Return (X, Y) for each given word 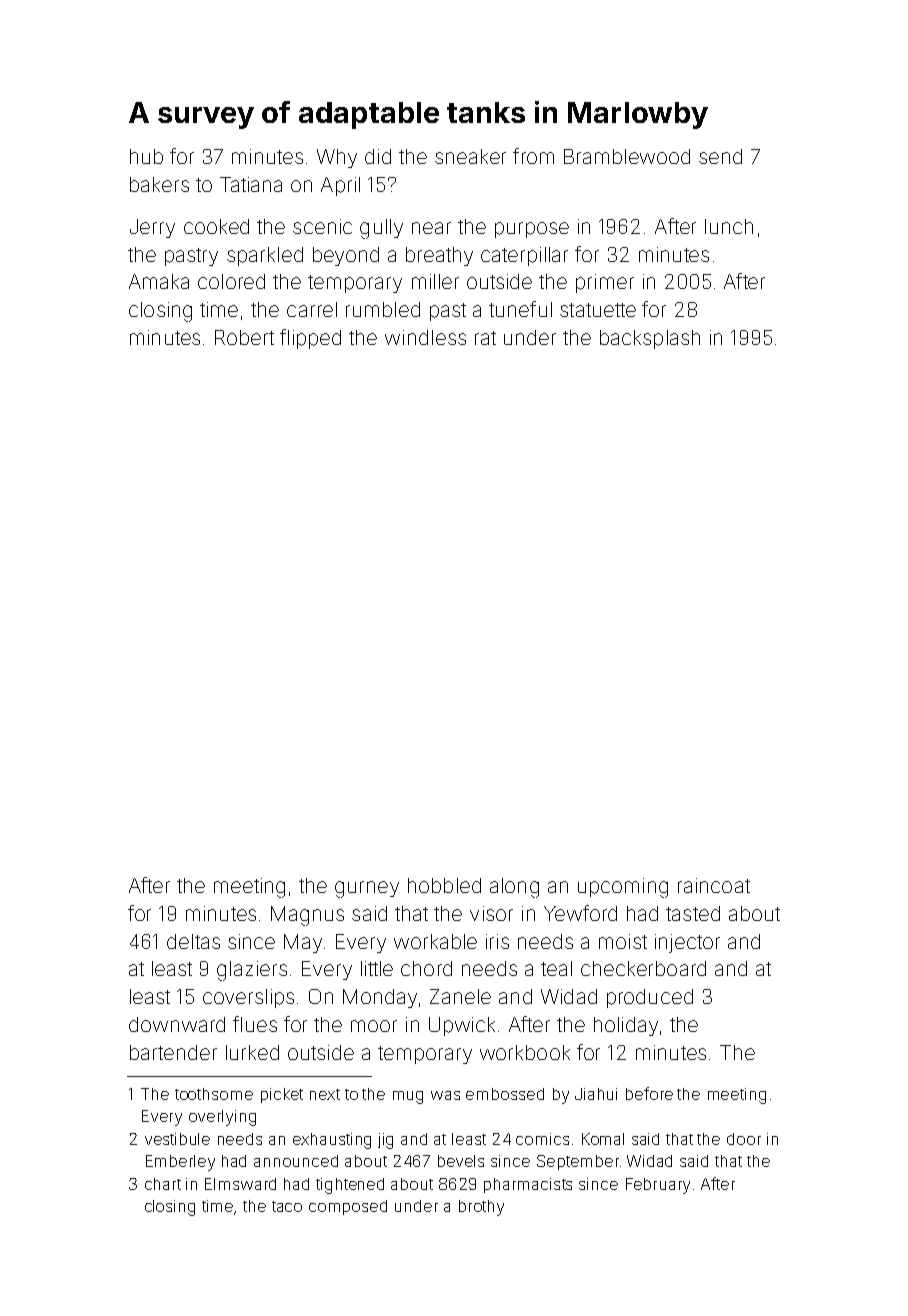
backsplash (650, 339)
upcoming (623, 888)
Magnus (307, 916)
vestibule (177, 1139)
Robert (244, 337)
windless (425, 337)
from (533, 156)
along (514, 888)
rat (485, 338)
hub (146, 156)
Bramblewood (627, 156)
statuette (598, 310)
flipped (310, 339)
